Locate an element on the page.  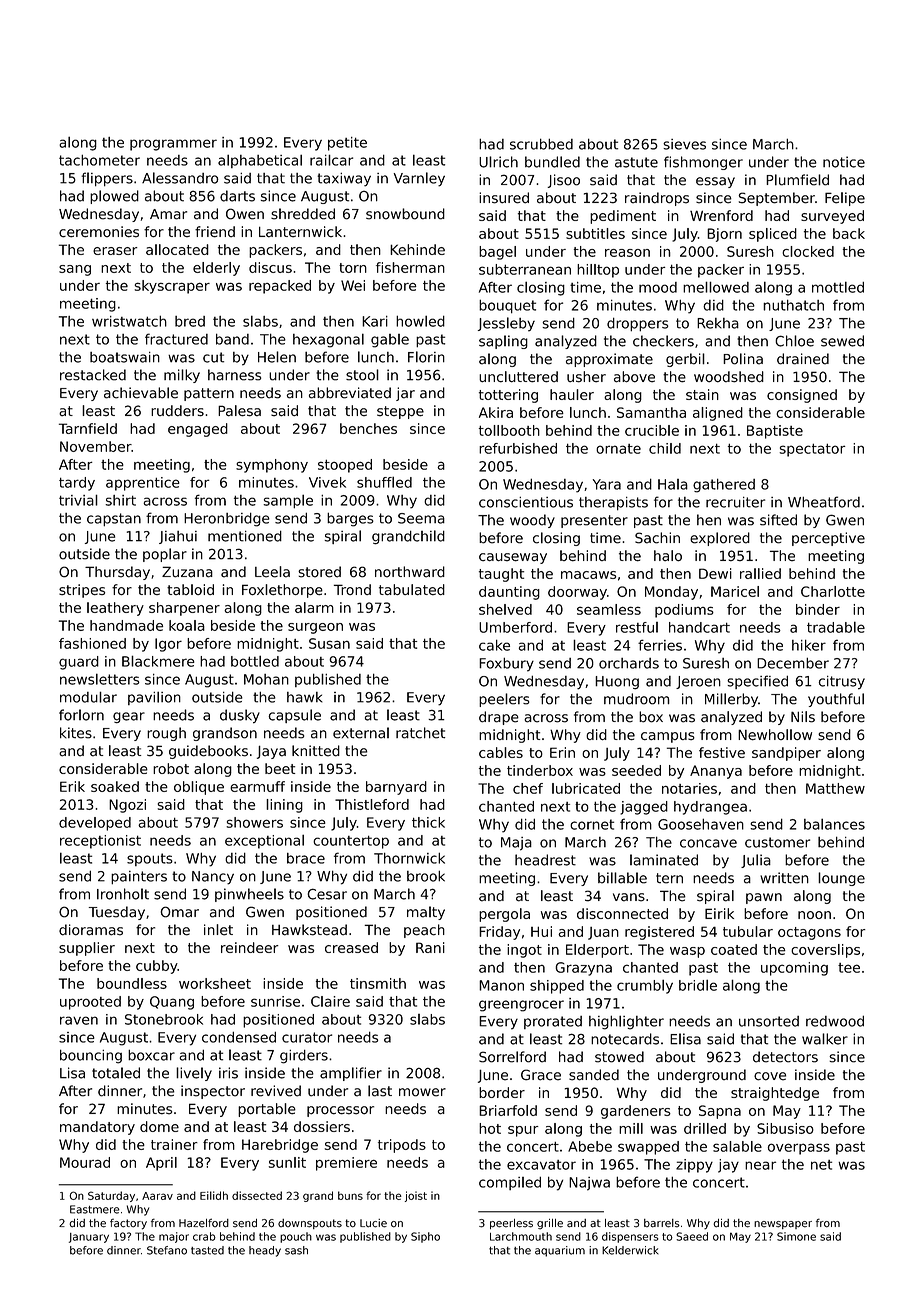
handcart is located at coordinates (699, 627).
